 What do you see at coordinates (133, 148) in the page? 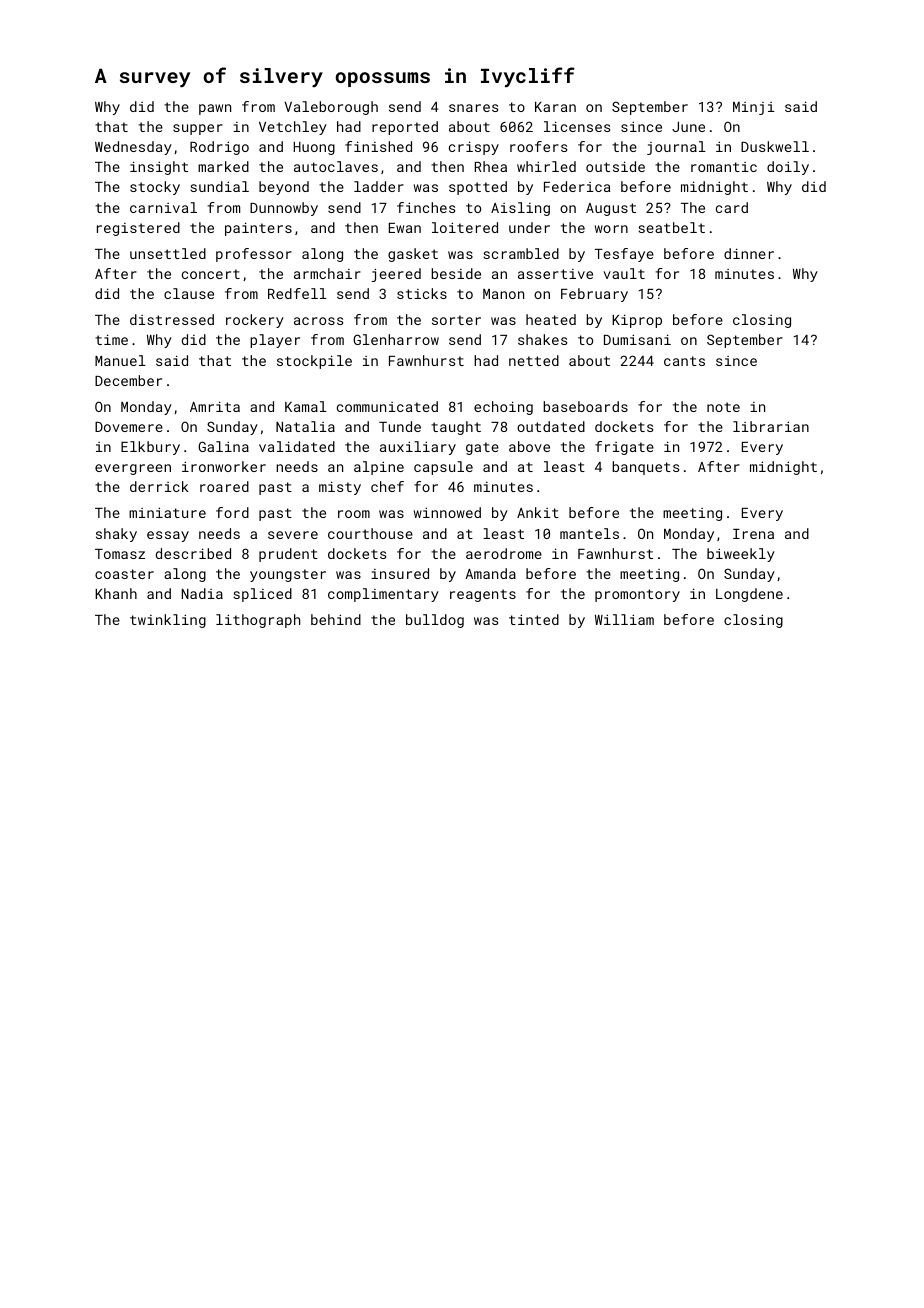
I see `Wednesday` at bounding box center [133, 148].
